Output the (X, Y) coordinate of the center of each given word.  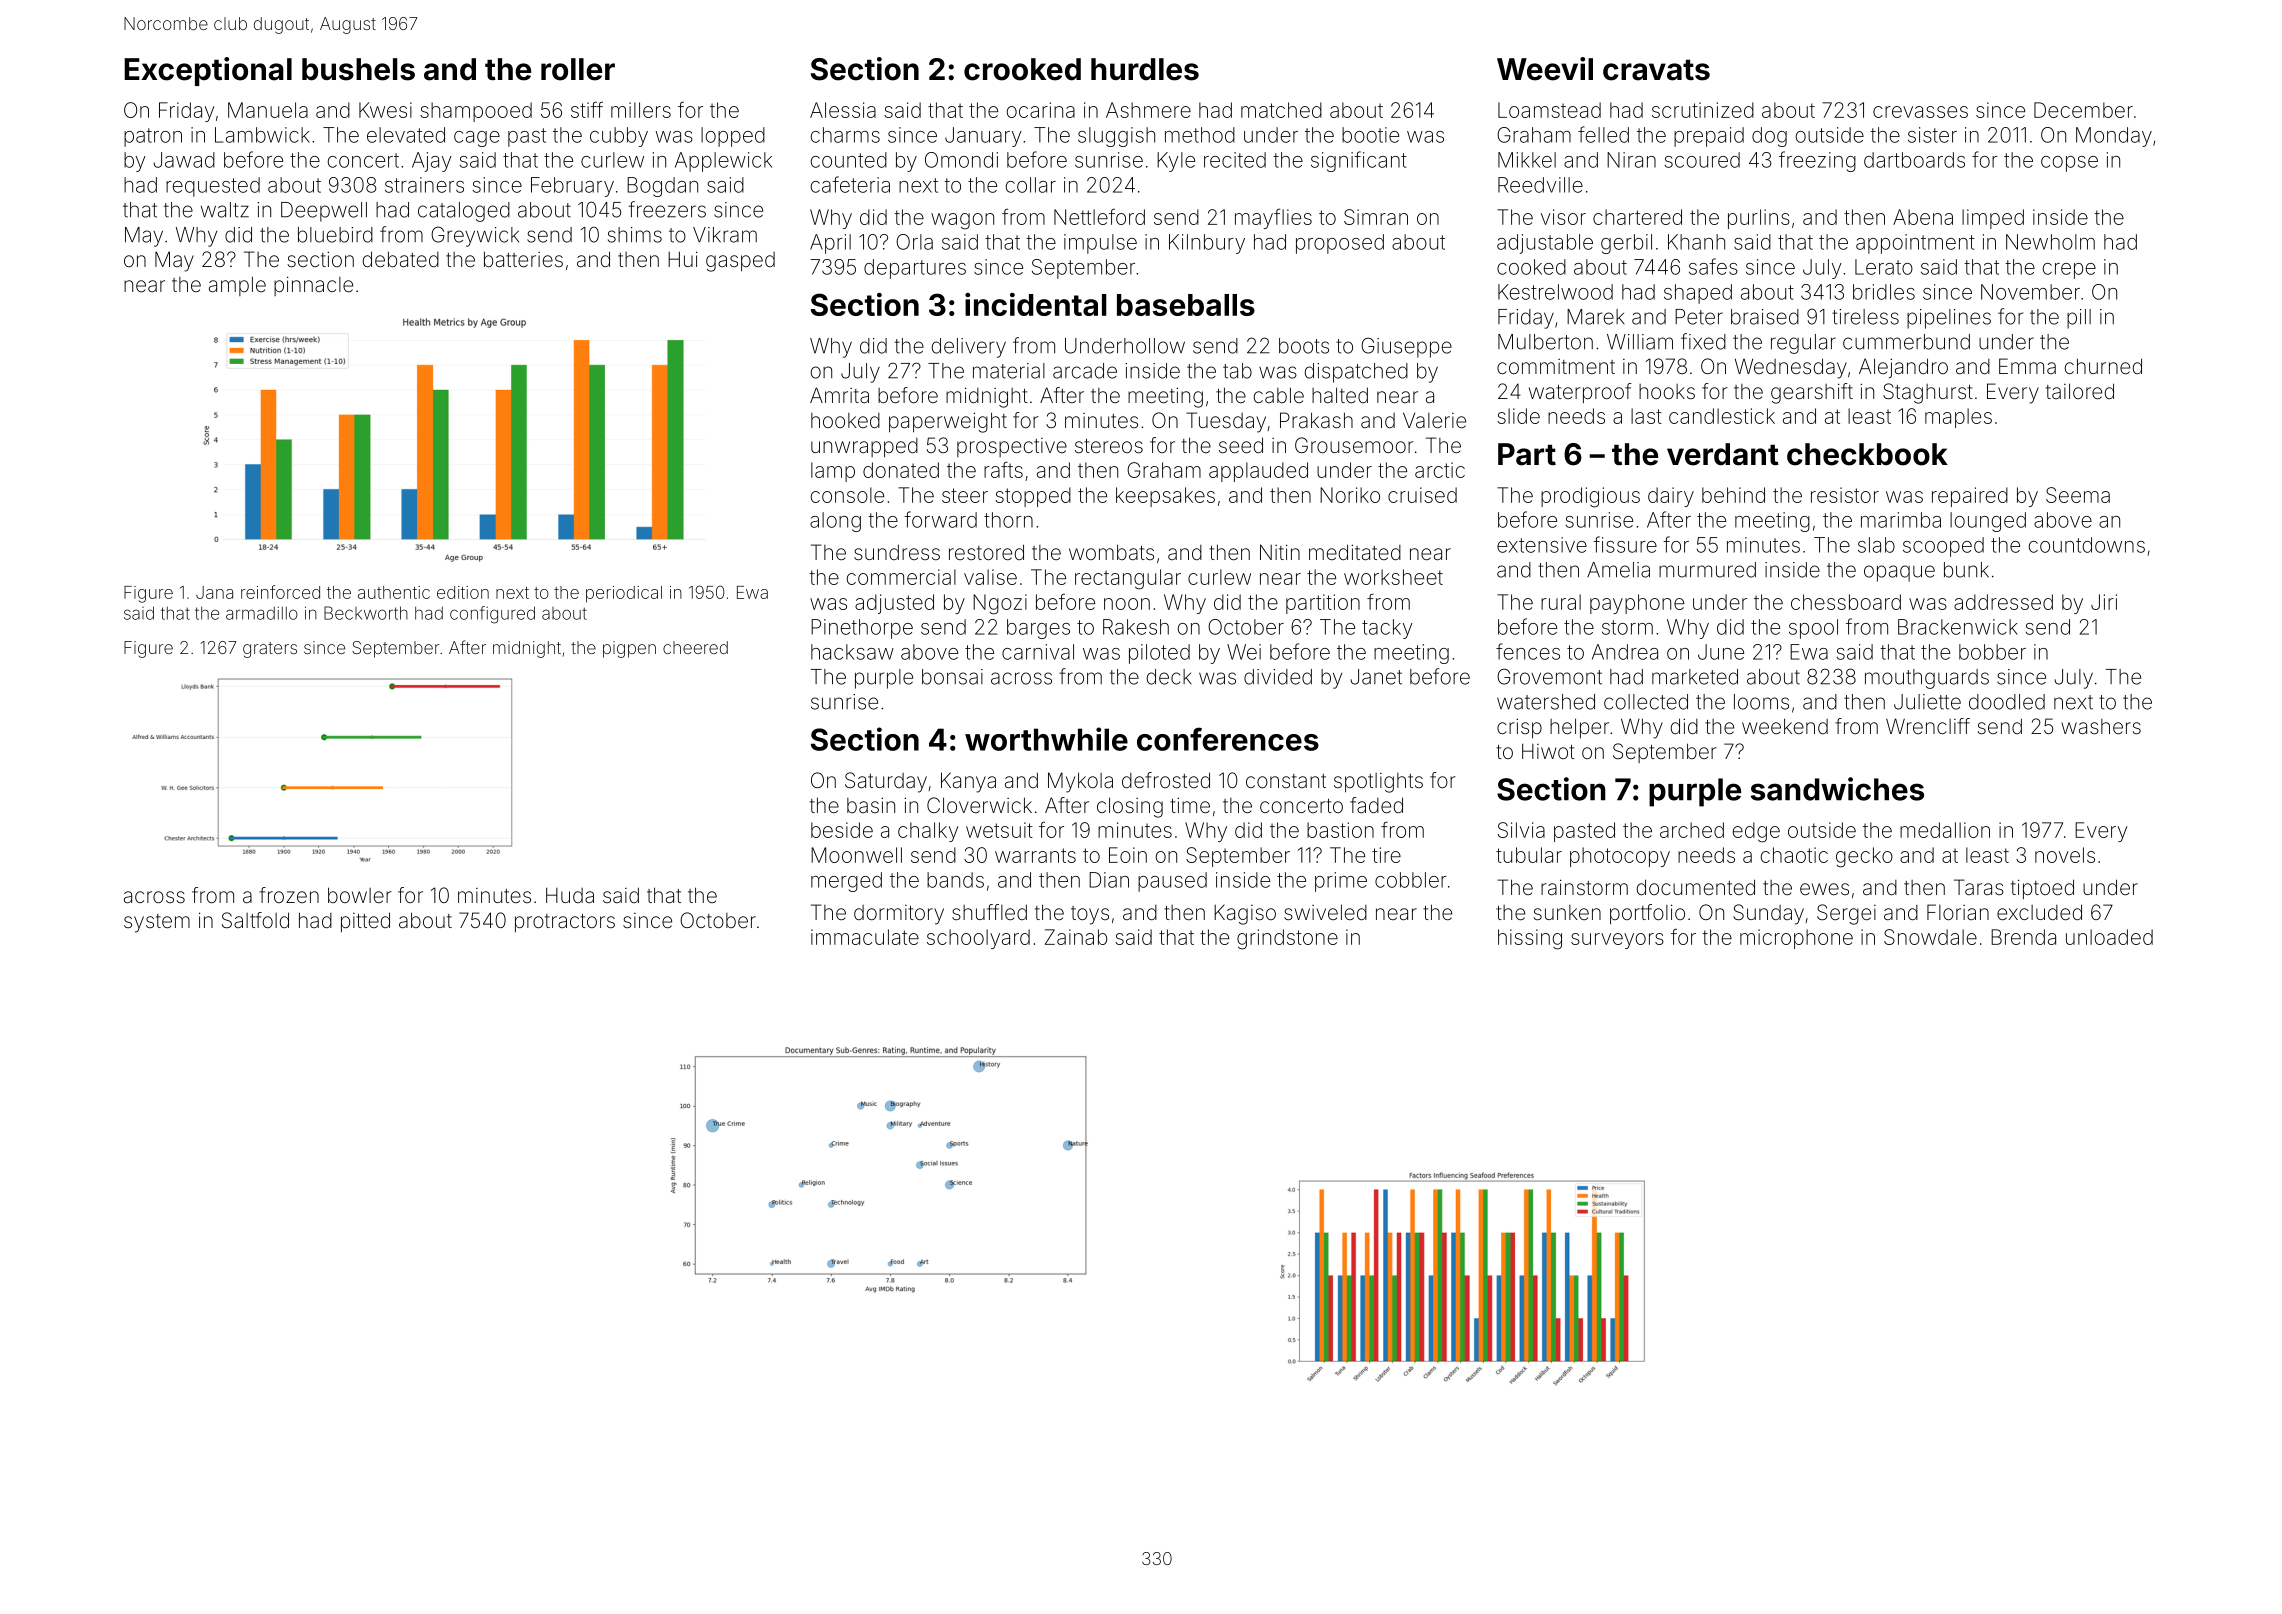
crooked (1022, 69)
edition (463, 592)
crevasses (1920, 112)
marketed (1695, 677)
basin (871, 805)
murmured (1707, 570)
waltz (225, 210)
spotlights (1378, 783)
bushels (358, 69)
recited (1235, 160)
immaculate (865, 937)
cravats (1656, 70)
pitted (365, 922)
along (835, 522)
